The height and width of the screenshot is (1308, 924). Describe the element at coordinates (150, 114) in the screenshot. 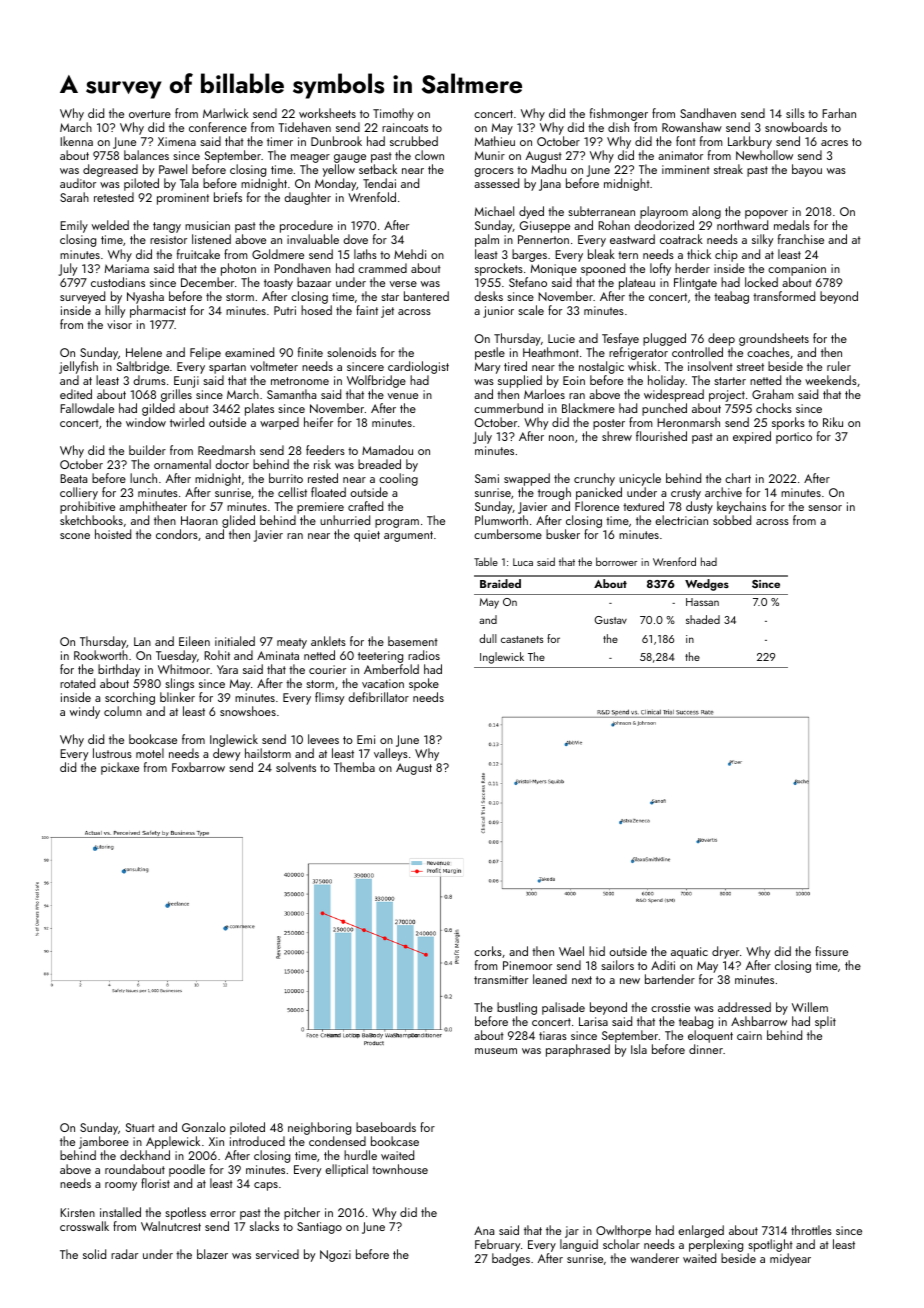

I see `overture` at that location.
